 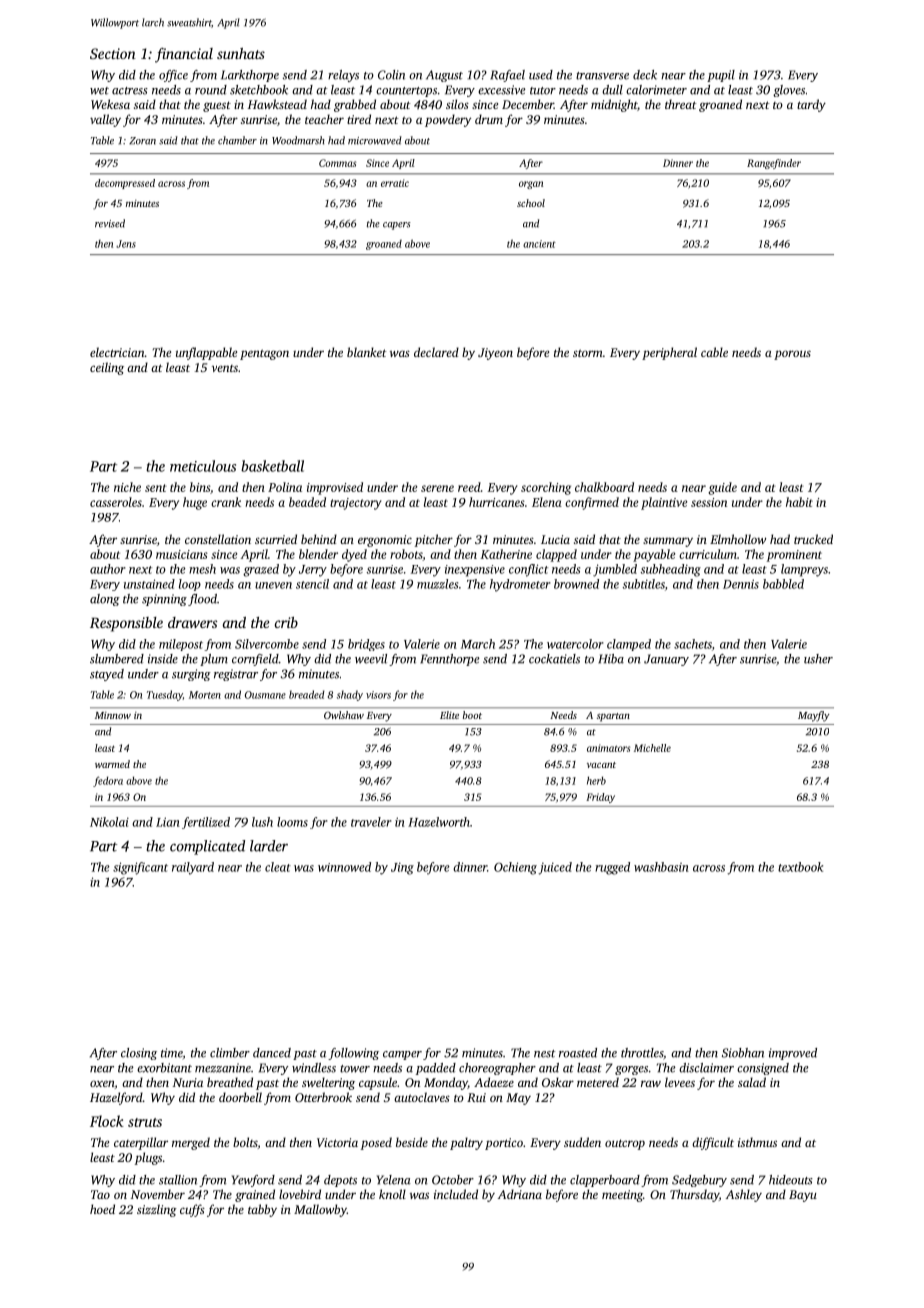 I want to click on Elmhollow, so click(x=738, y=539).
